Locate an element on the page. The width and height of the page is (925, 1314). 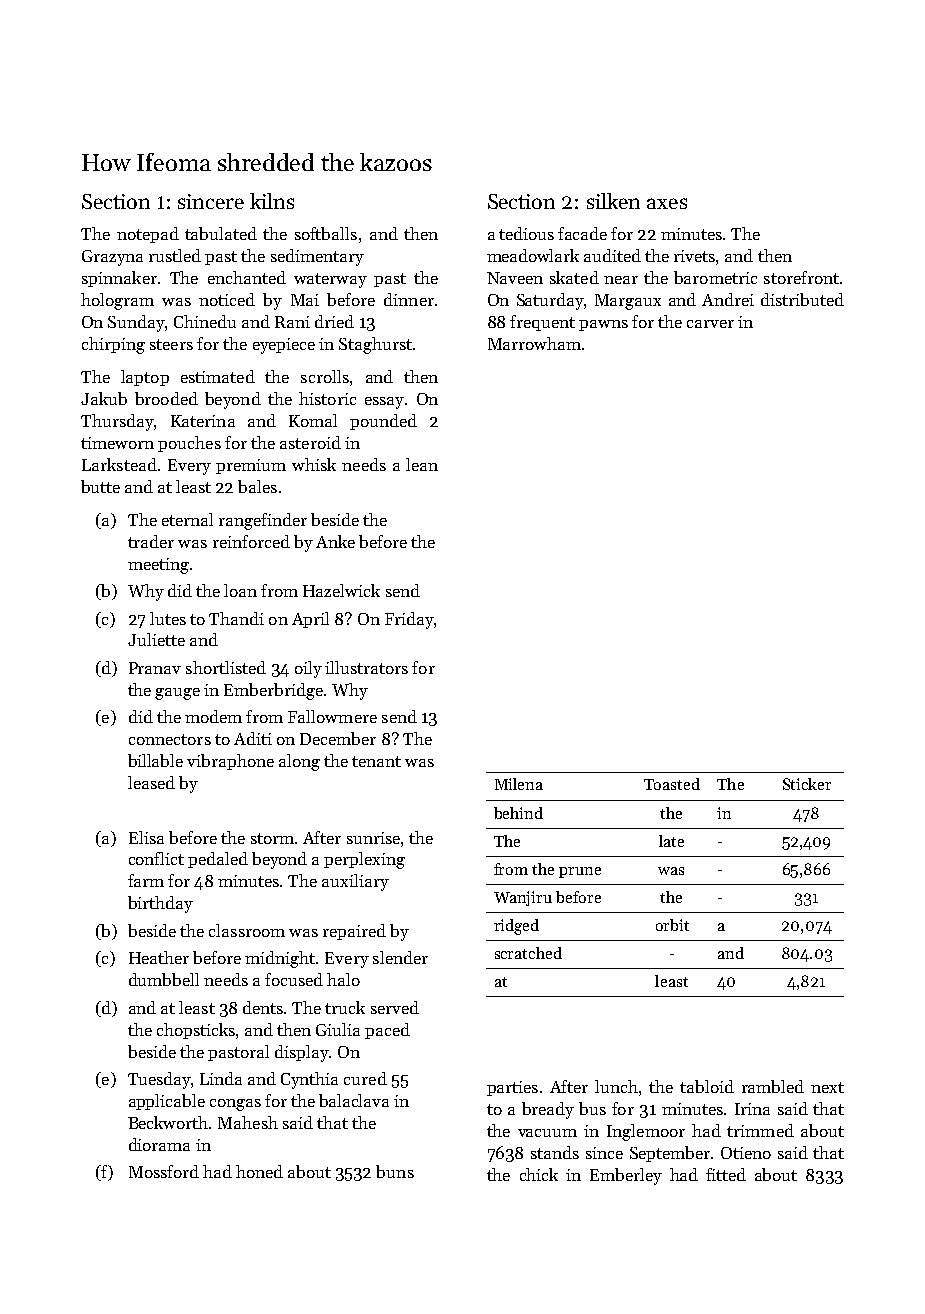
parties is located at coordinates (512, 1088).
